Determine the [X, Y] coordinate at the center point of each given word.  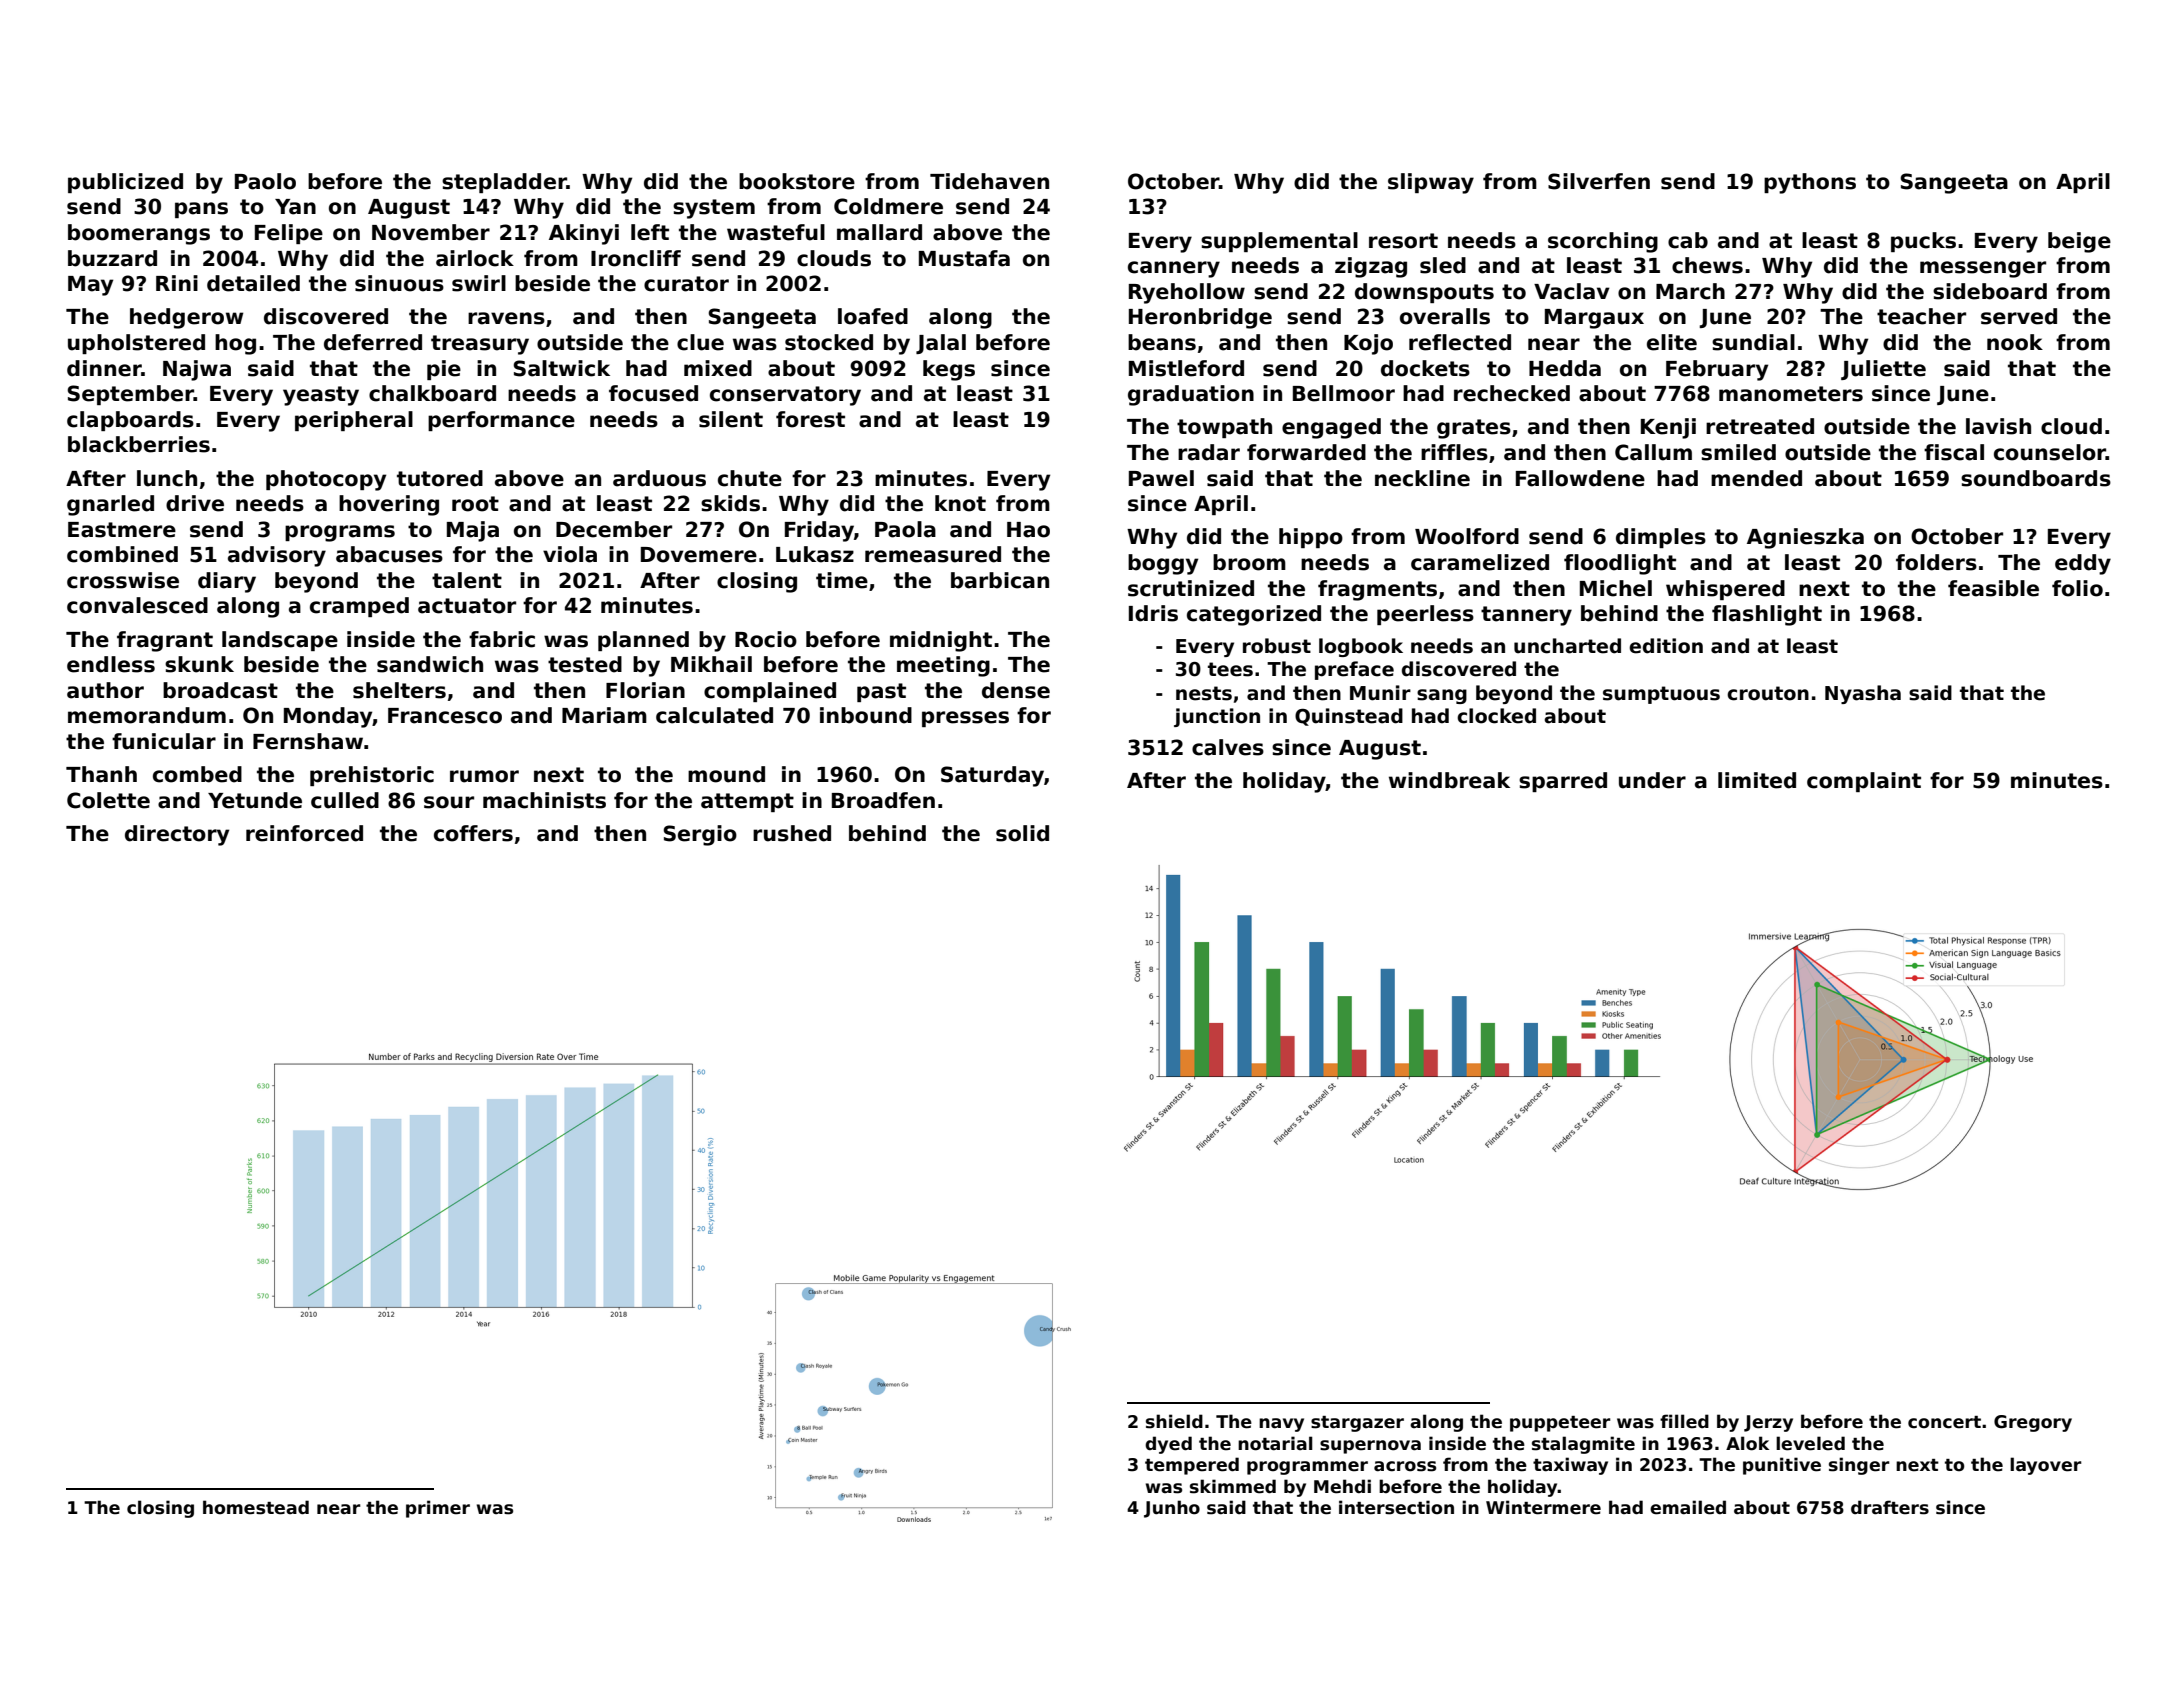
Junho [1172, 1509]
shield [1174, 1421]
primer [438, 1509]
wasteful [776, 232]
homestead [256, 1507]
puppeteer [1560, 1424]
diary [227, 582]
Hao [1028, 530]
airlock [475, 258]
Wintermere [1543, 1507]
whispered [1725, 590]
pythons [1810, 183]
